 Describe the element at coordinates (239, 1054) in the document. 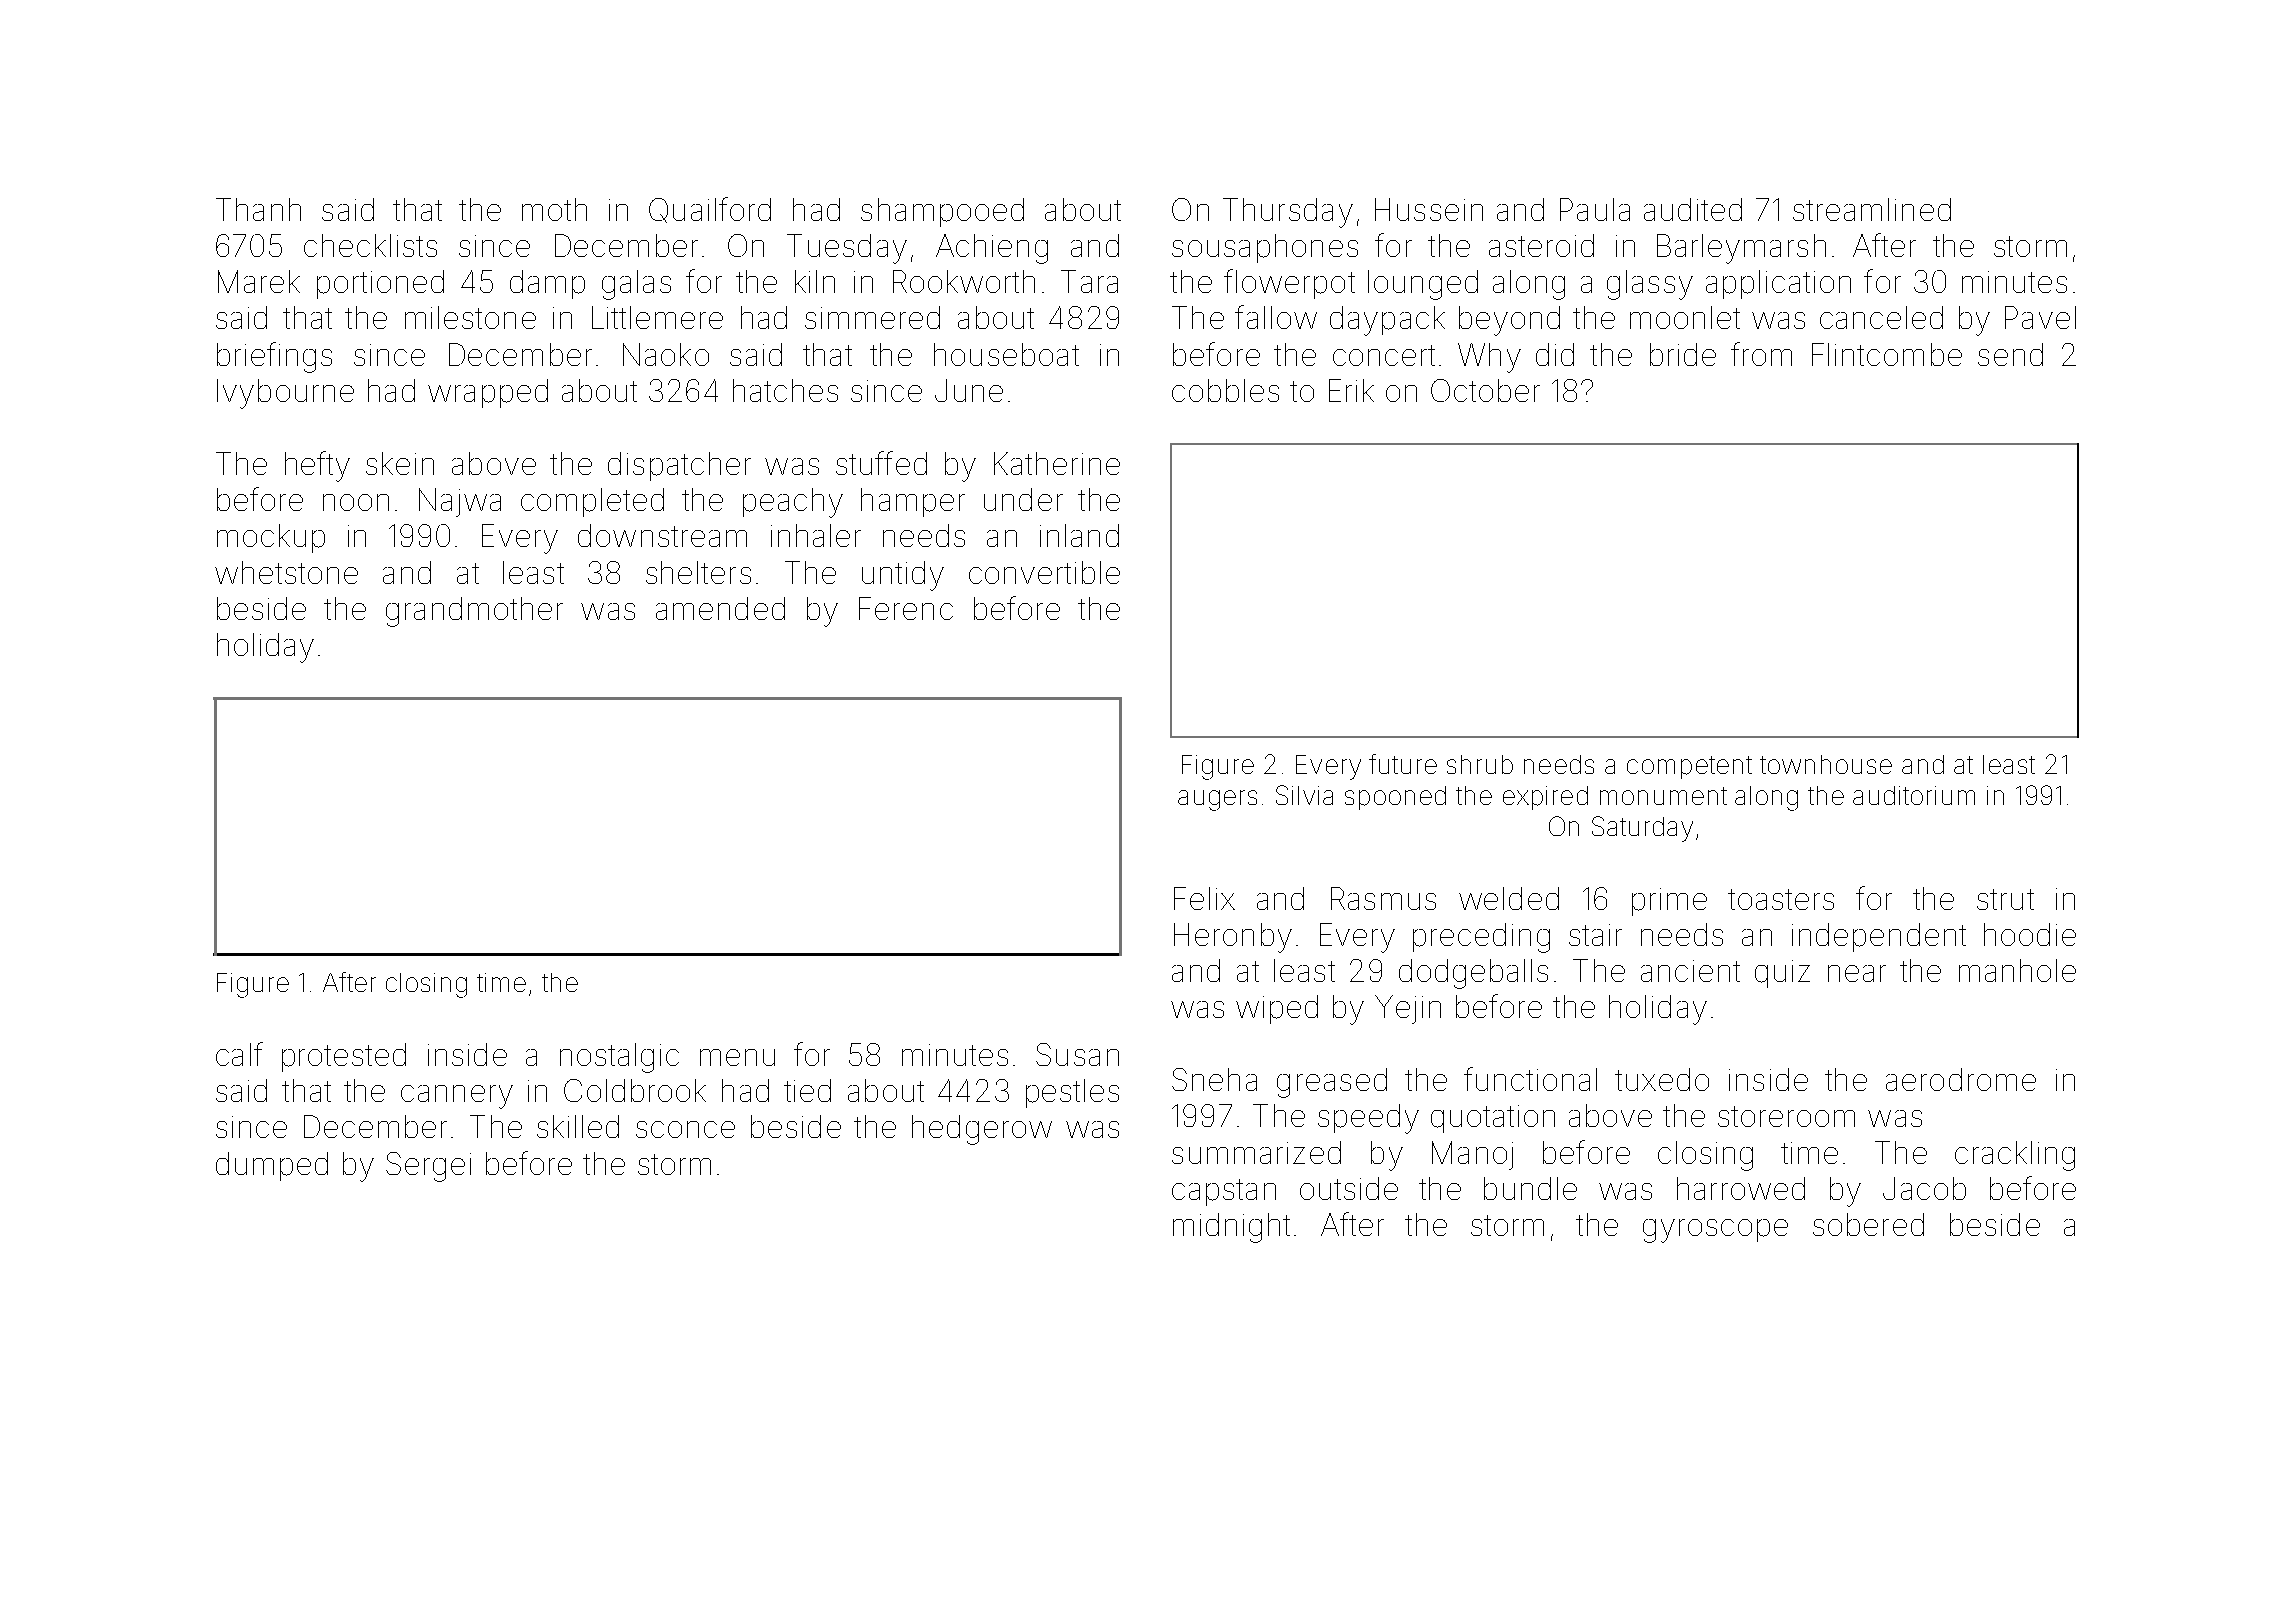

I see `calf` at that location.
